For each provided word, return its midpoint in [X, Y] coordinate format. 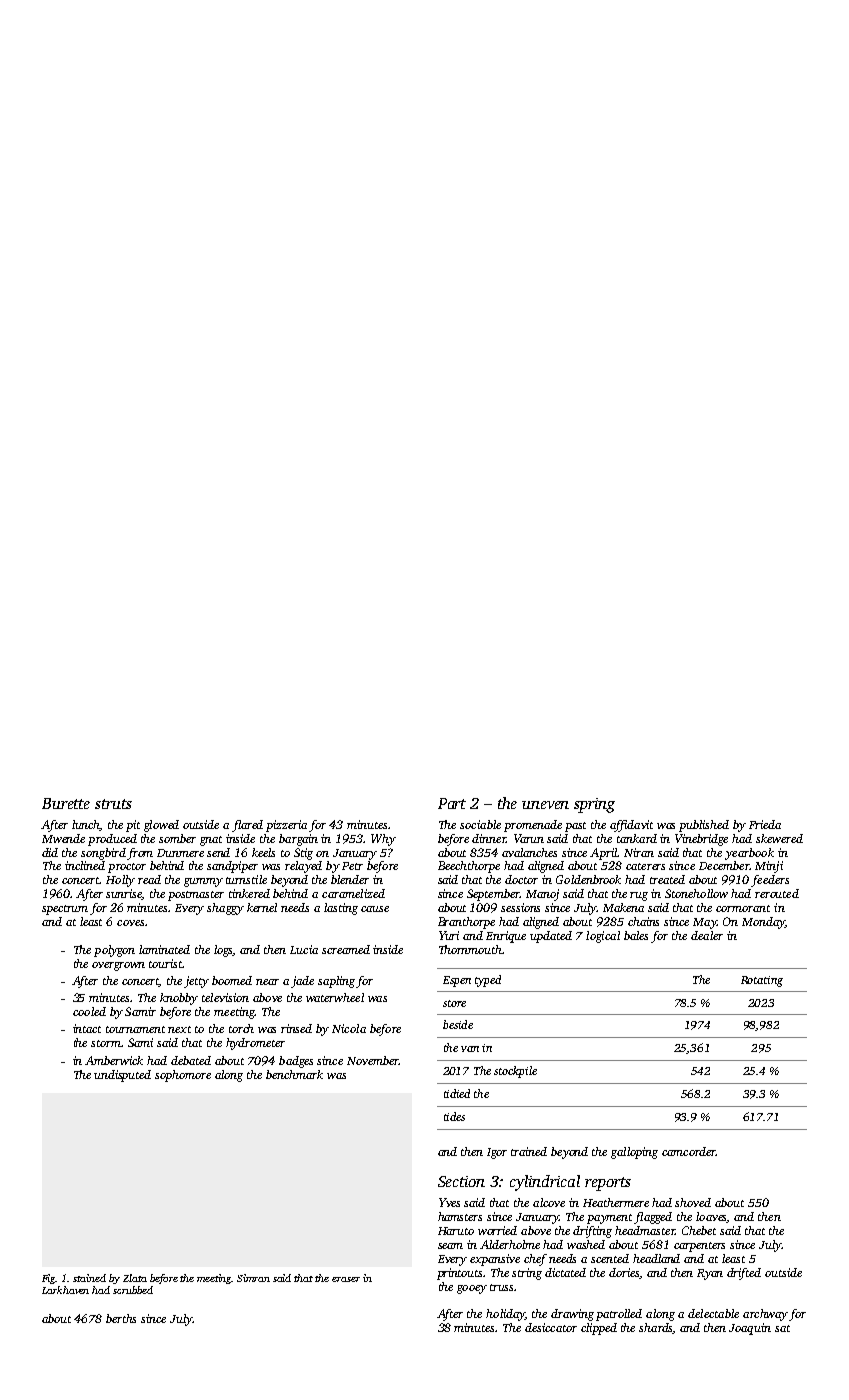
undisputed [122, 1076]
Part [452, 803]
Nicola [349, 1028]
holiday [505, 1315]
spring [594, 805]
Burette [66, 803]
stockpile [515, 1072]
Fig [49, 1279]
